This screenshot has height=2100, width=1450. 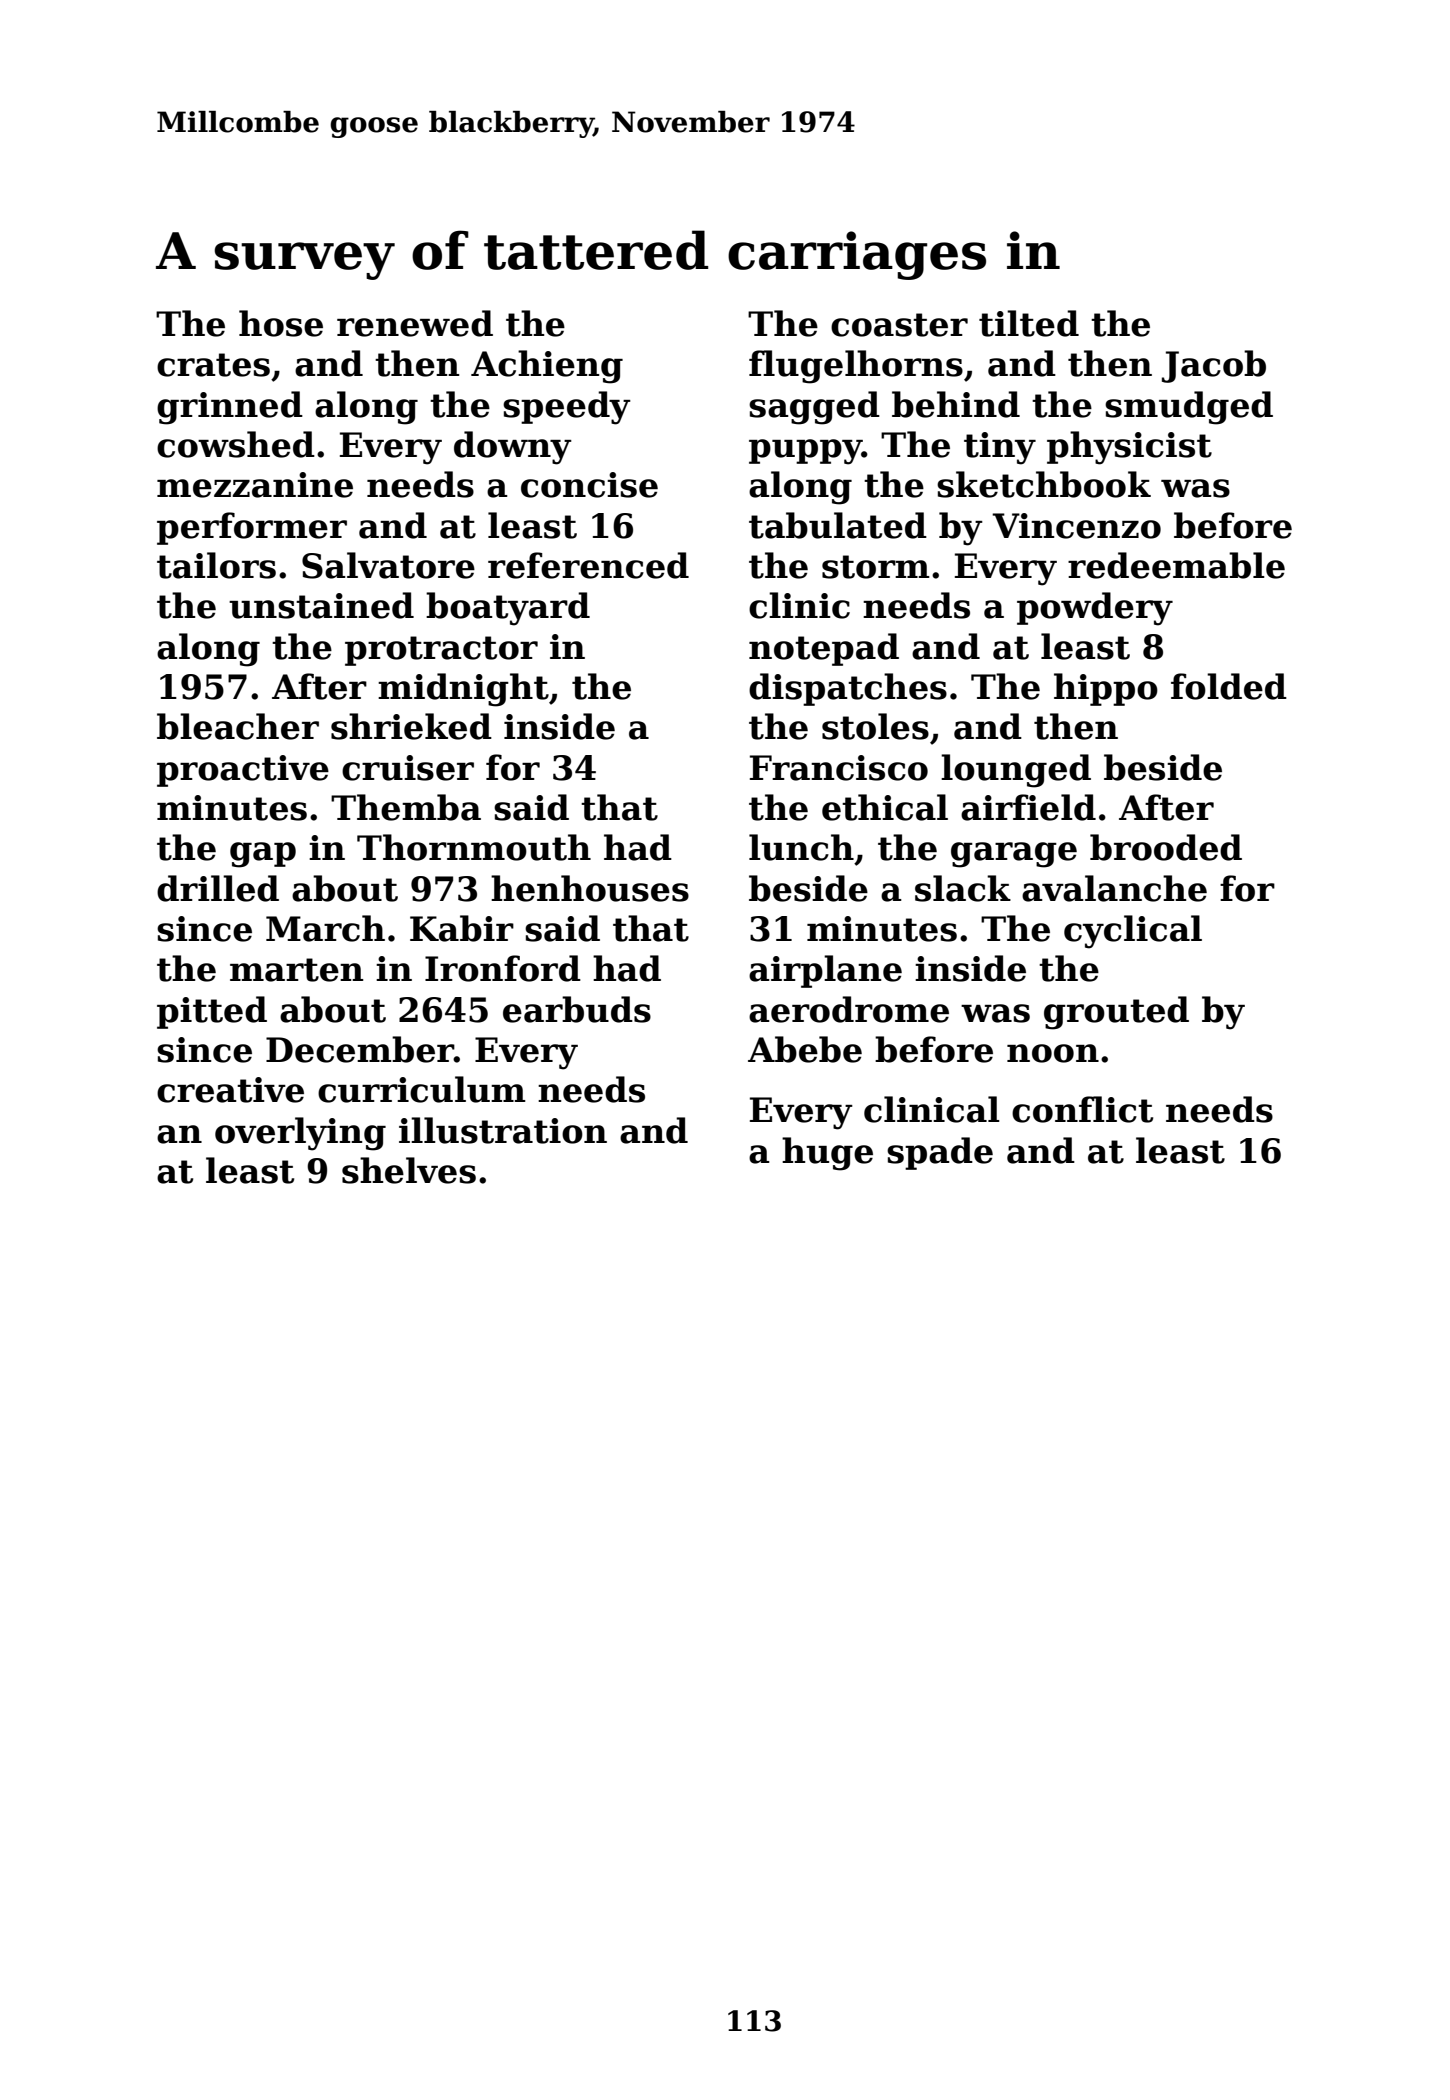 I want to click on hose, so click(x=281, y=323).
